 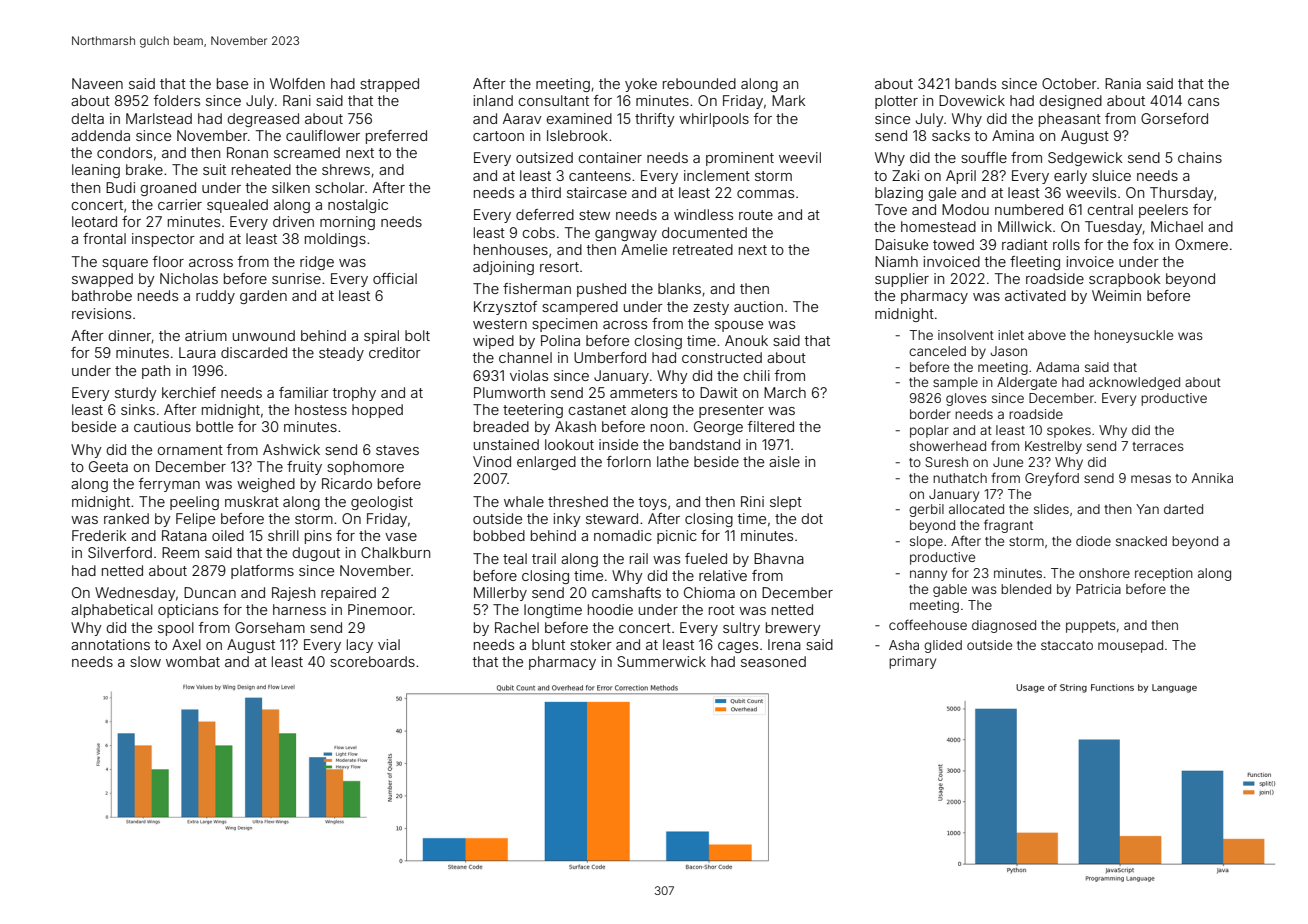 I want to click on slow, so click(x=145, y=661).
